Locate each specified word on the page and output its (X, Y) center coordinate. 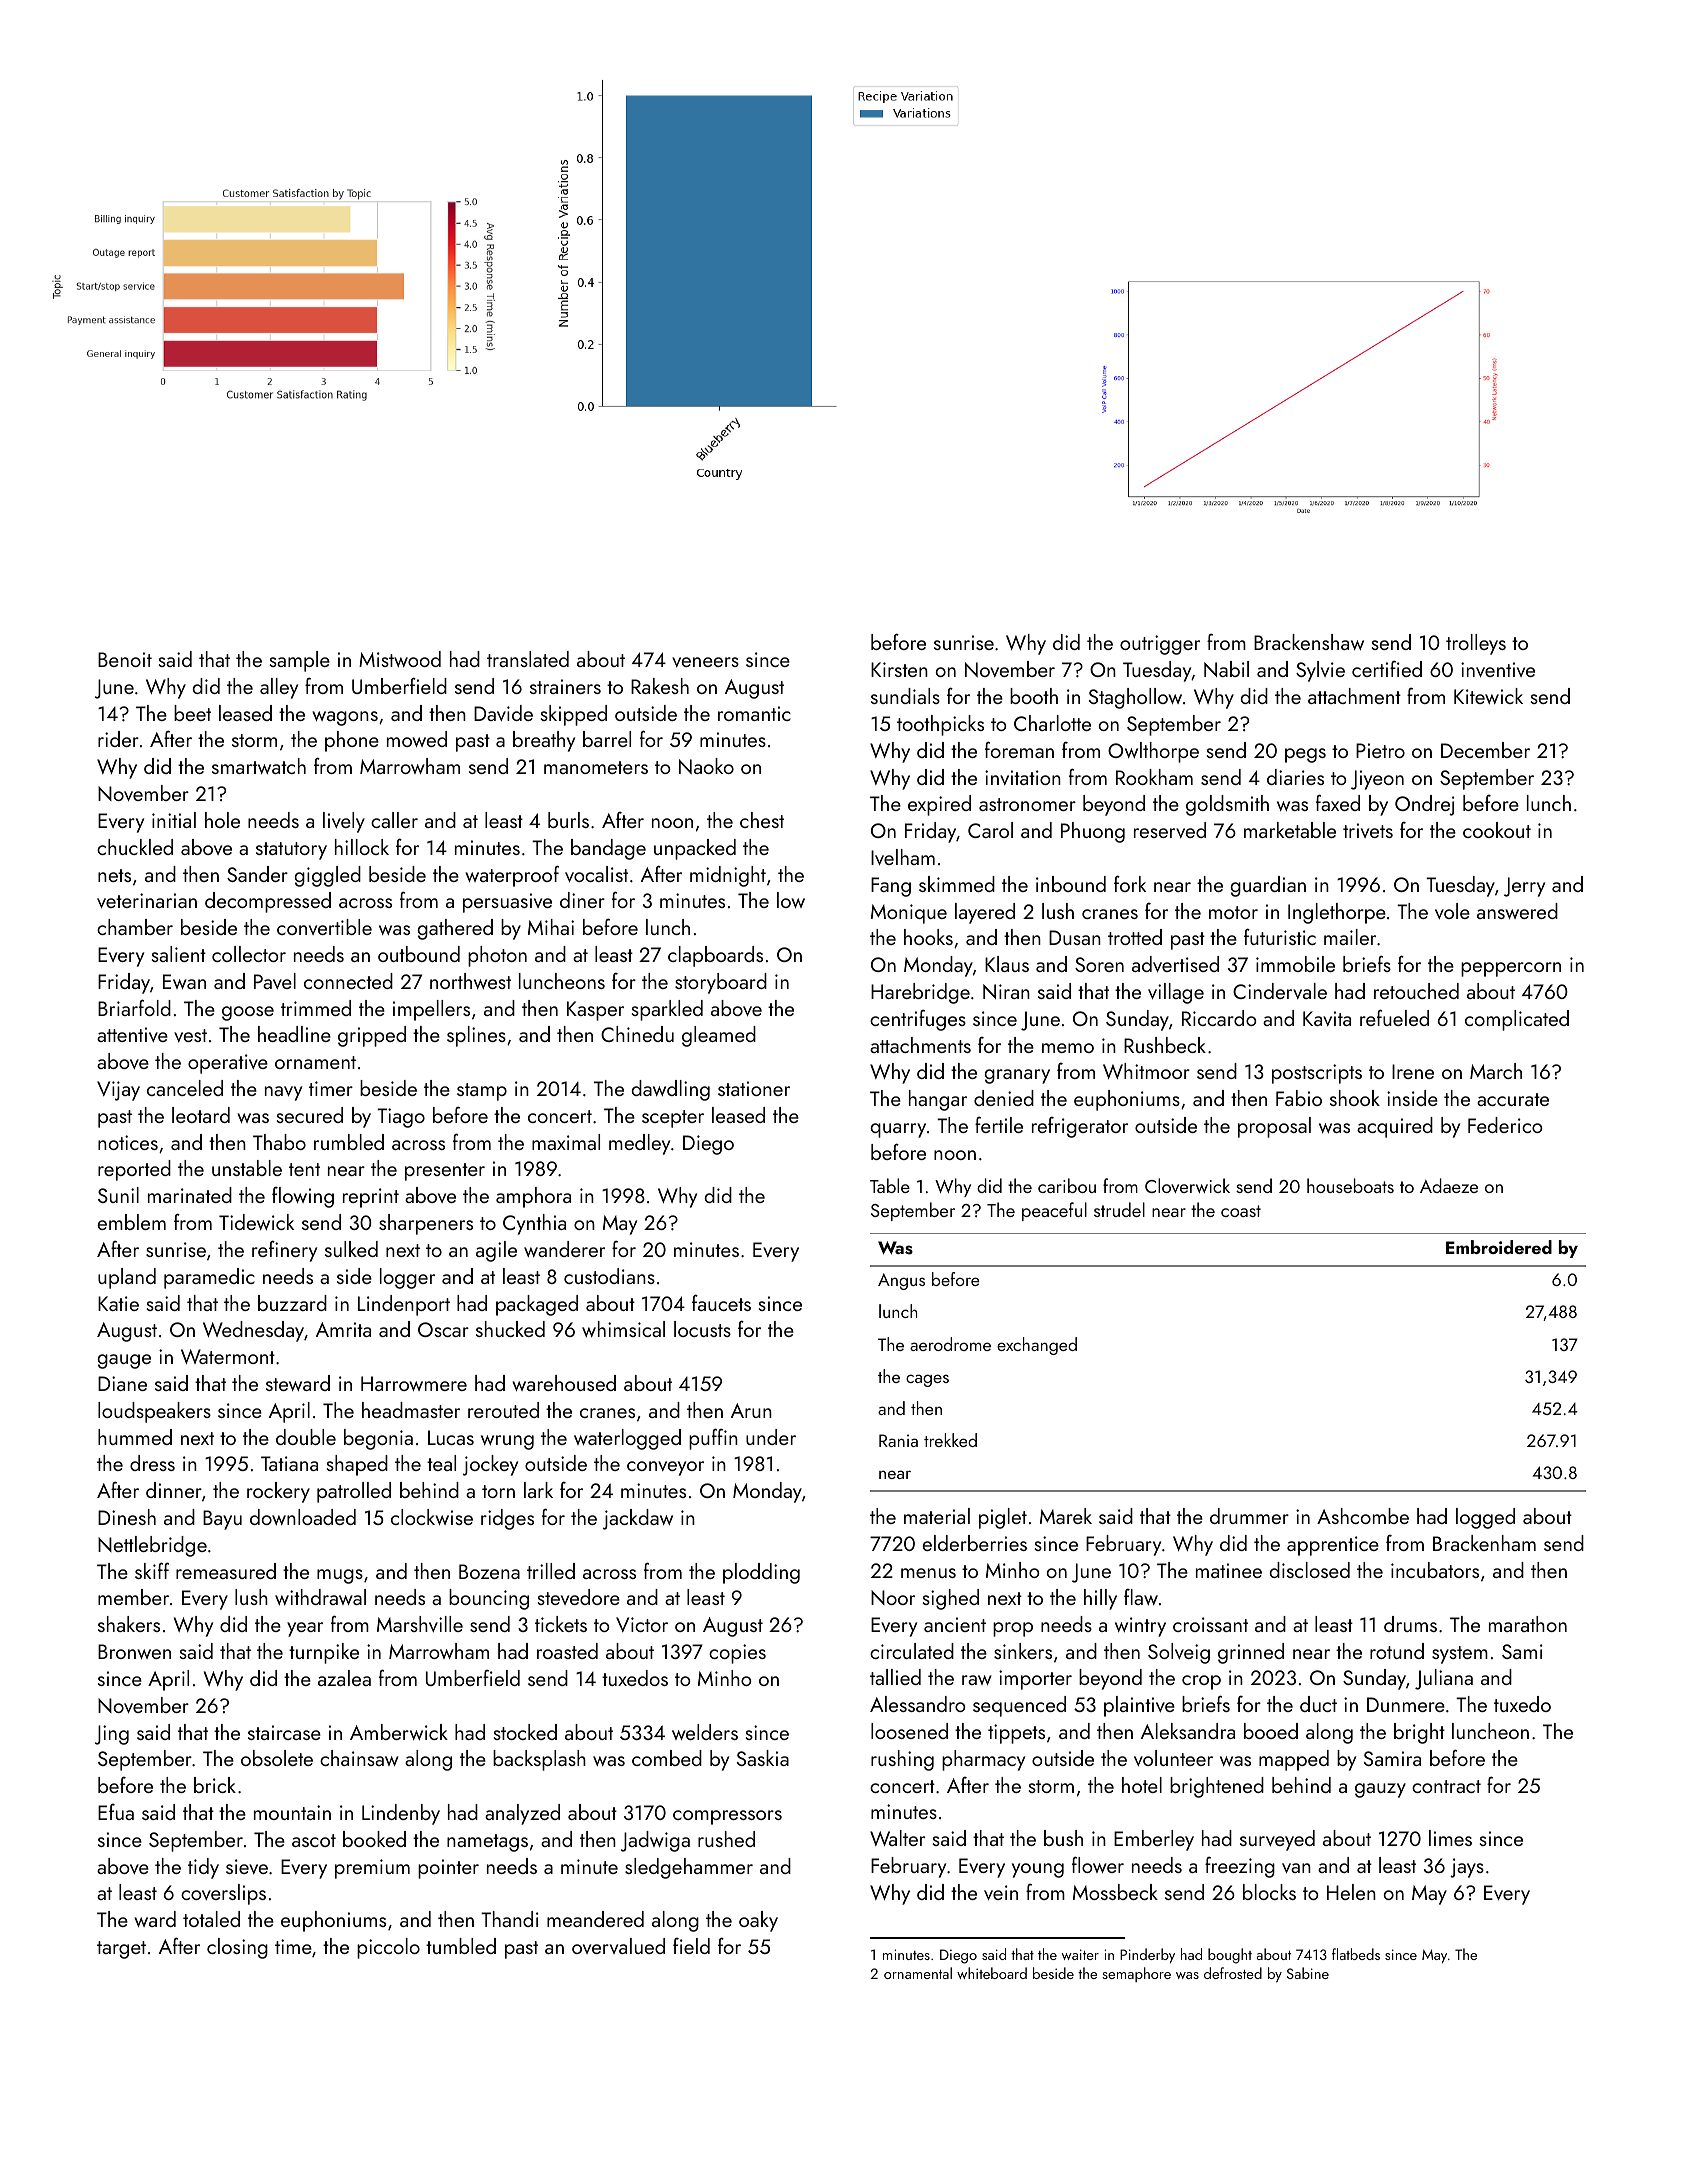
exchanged (1037, 1346)
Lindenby (401, 1814)
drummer (1249, 1516)
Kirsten (899, 669)
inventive (1498, 669)
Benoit (125, 659)
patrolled (354, 1492)
